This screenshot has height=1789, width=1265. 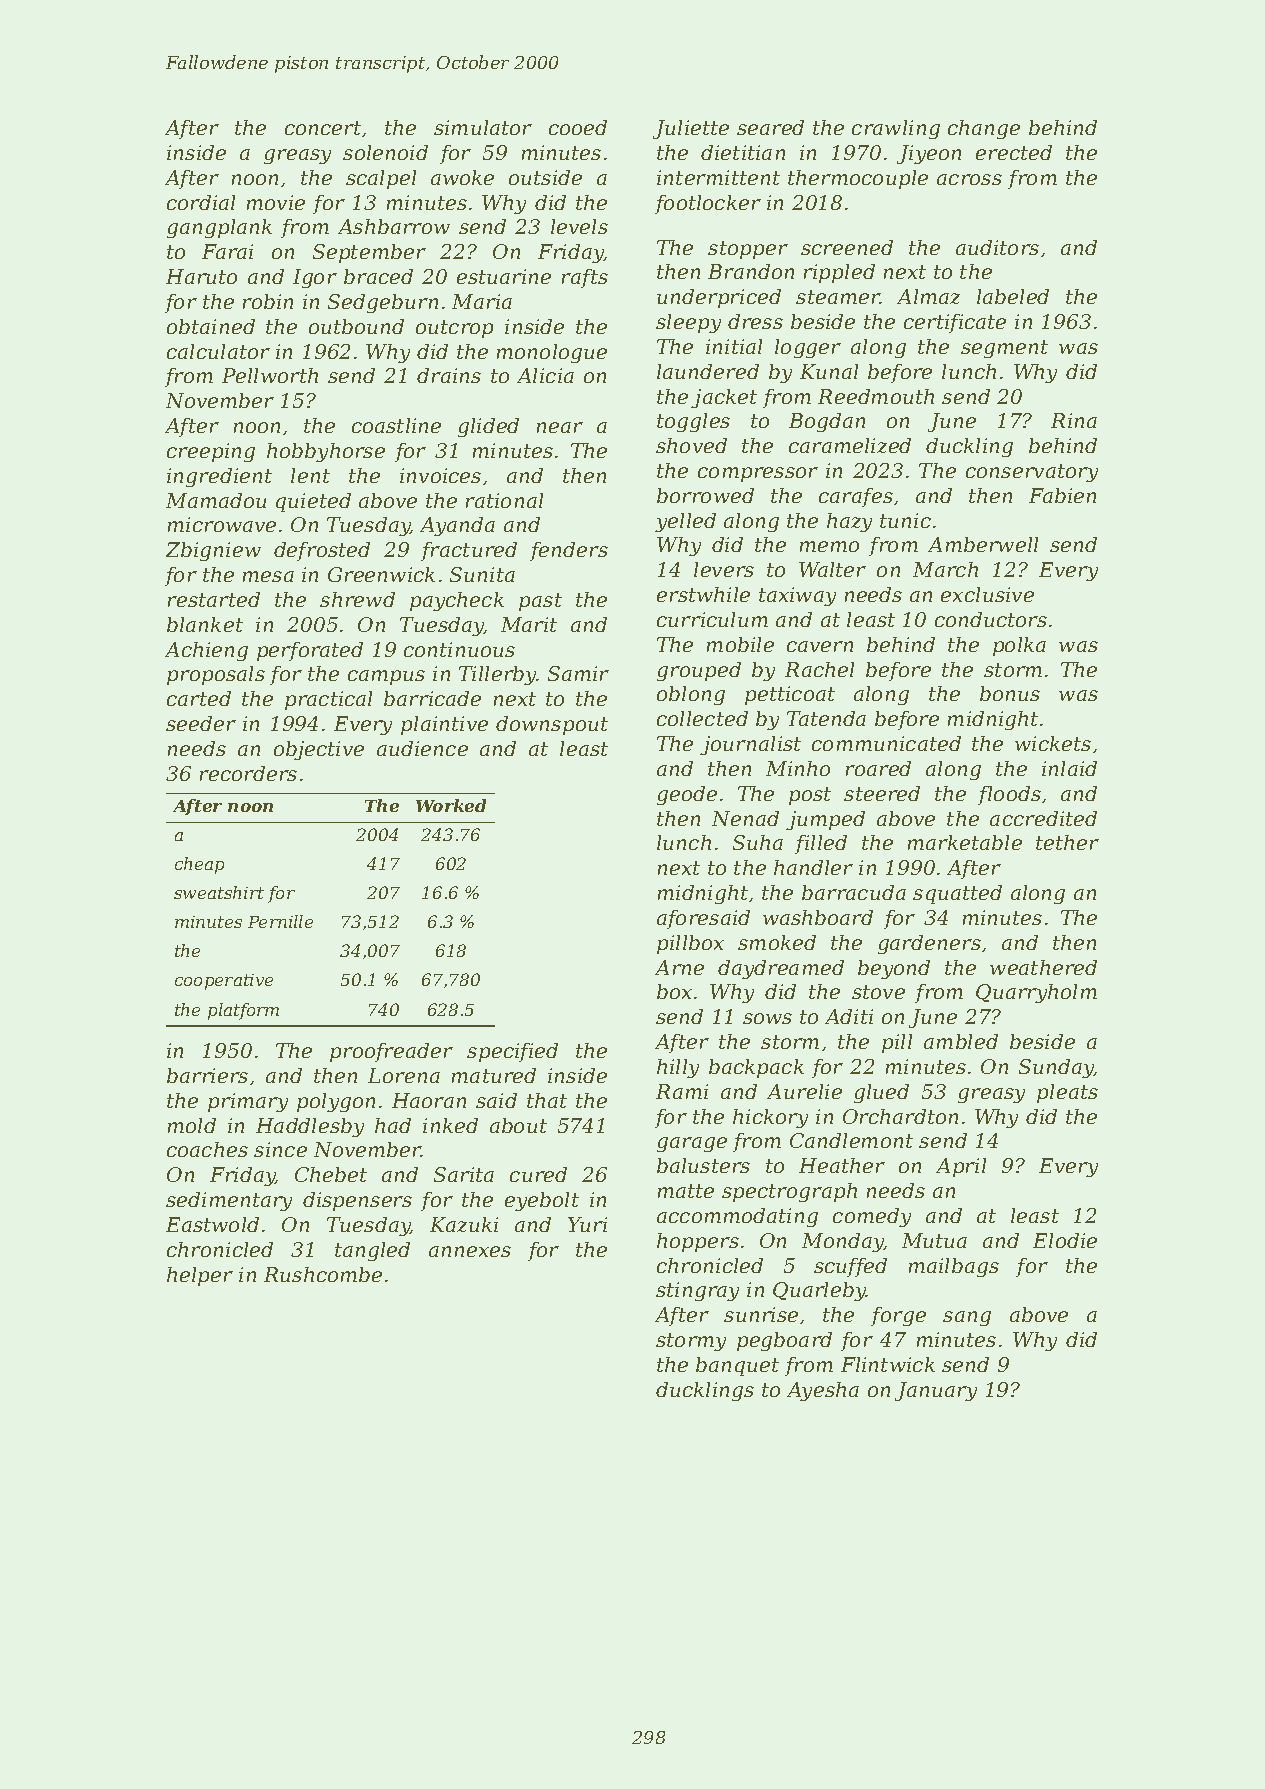 I want to click on change, so click(x=984, y=129).
